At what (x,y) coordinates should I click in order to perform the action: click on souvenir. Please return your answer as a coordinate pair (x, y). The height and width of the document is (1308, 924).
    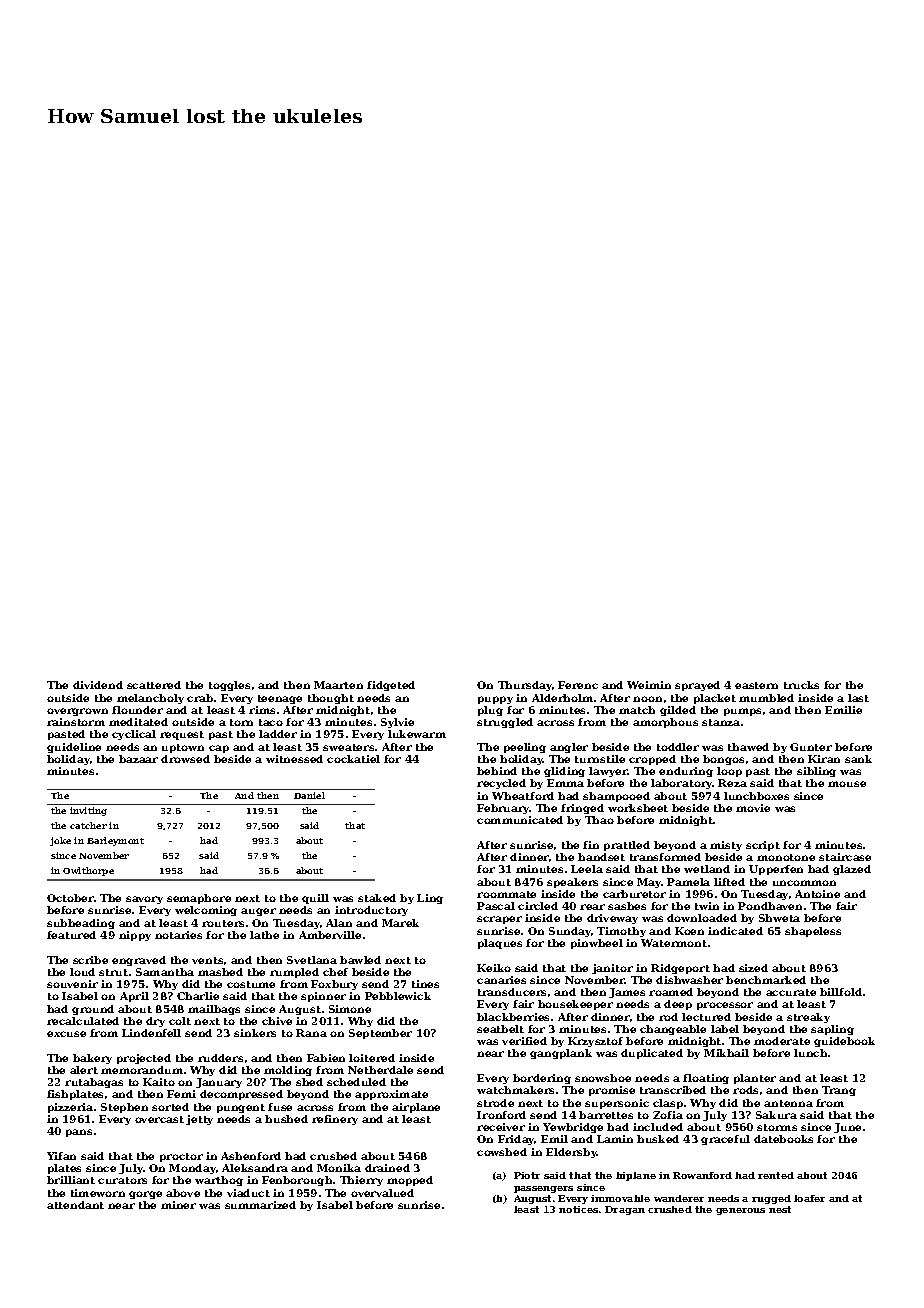
    Looking at the image, I should click on (72, 984).
